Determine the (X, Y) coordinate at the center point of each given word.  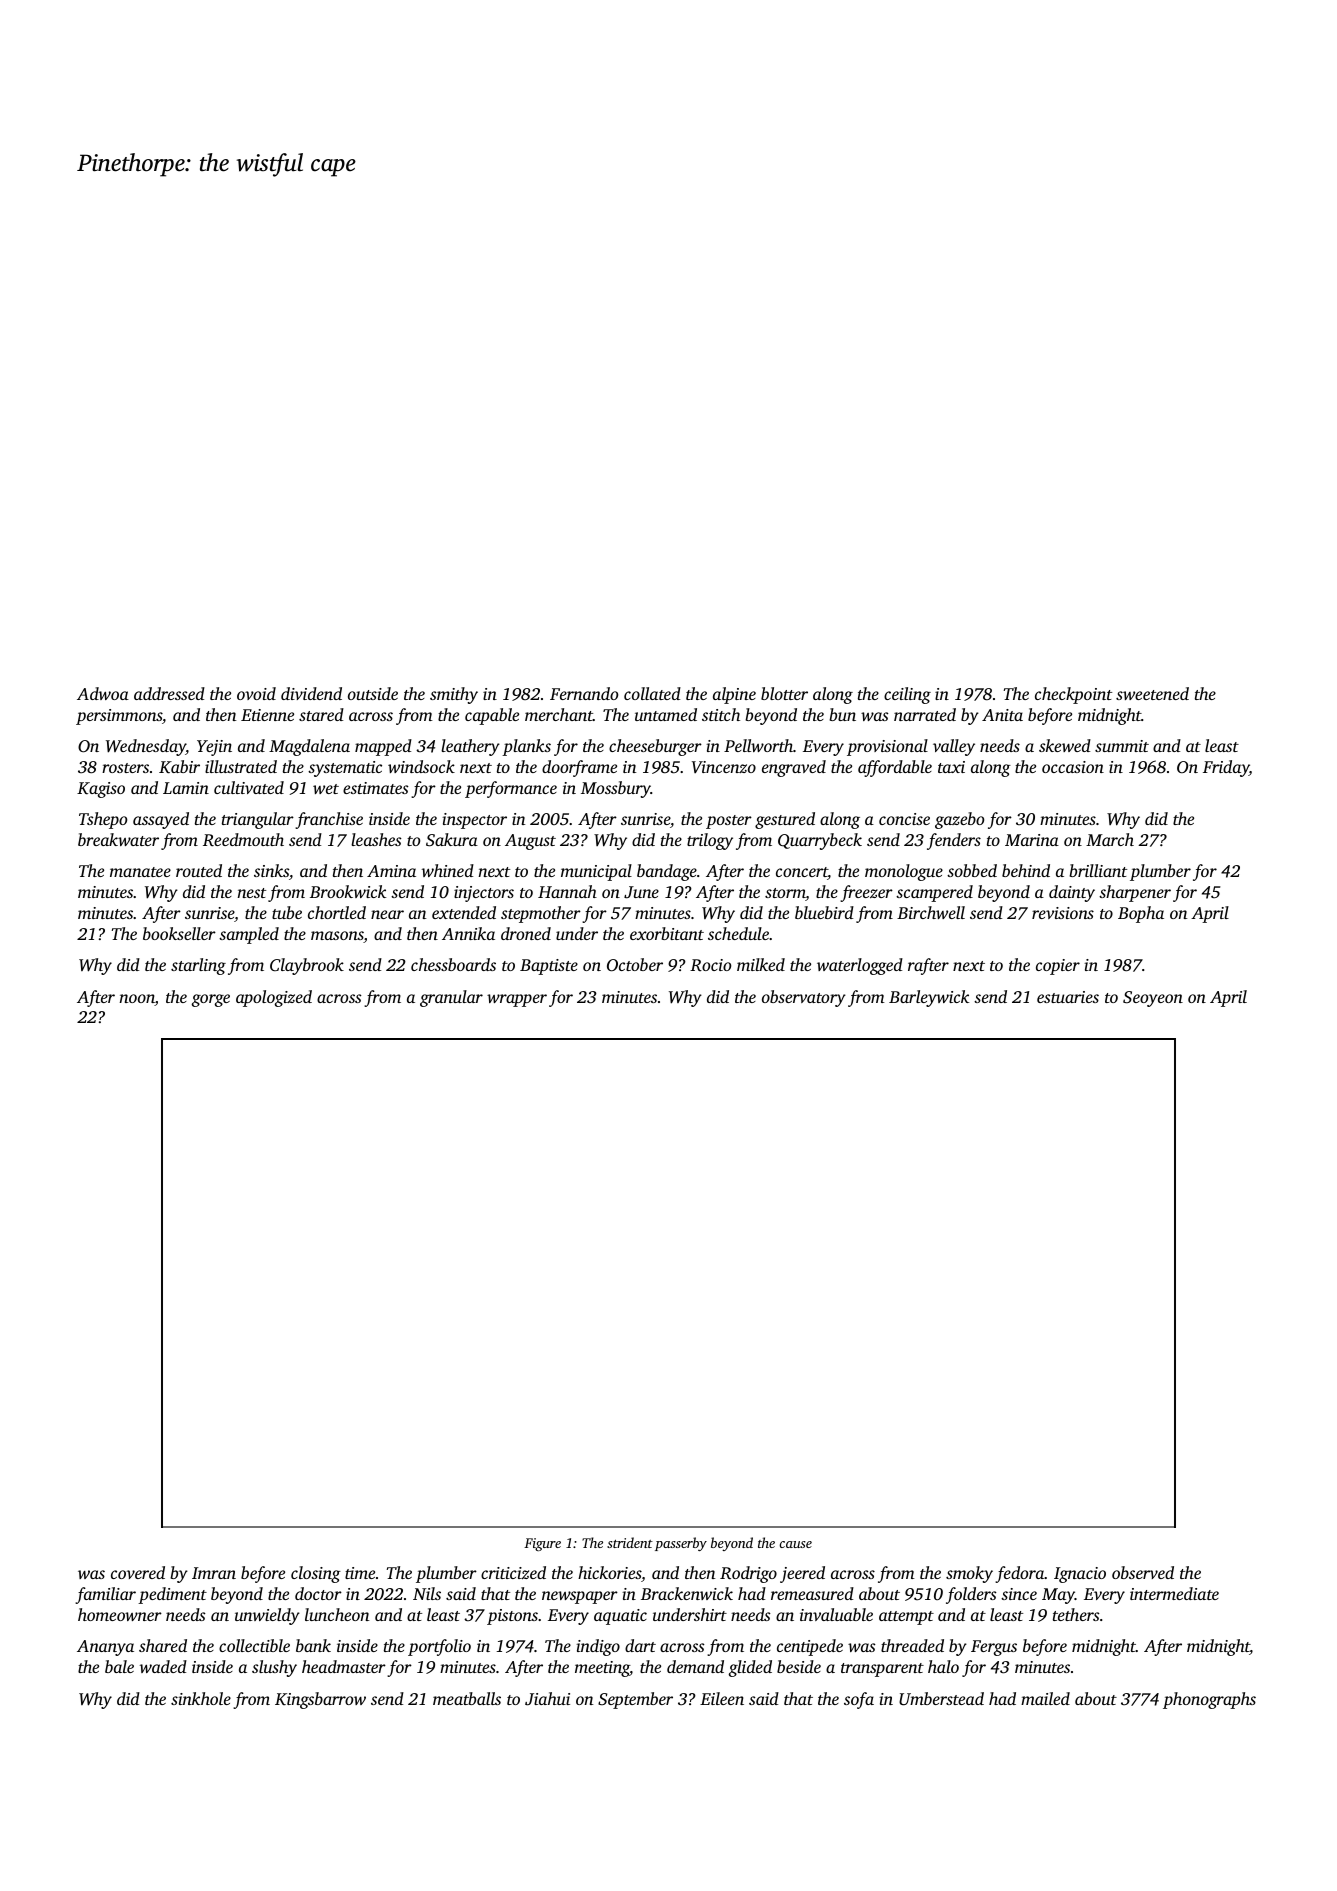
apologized (274, 998)
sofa (859, 1700)
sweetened (1152, 693)
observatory (804, 998)
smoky (969, 1574)
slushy (274, 1668)
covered (138, 1572)
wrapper (517, 1000)
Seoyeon (1153, 999)
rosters (125, 768)
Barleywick (929, 998)
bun (842, 714)
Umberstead (941, 1699)
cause (795, 1544)
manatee (140, 872)
